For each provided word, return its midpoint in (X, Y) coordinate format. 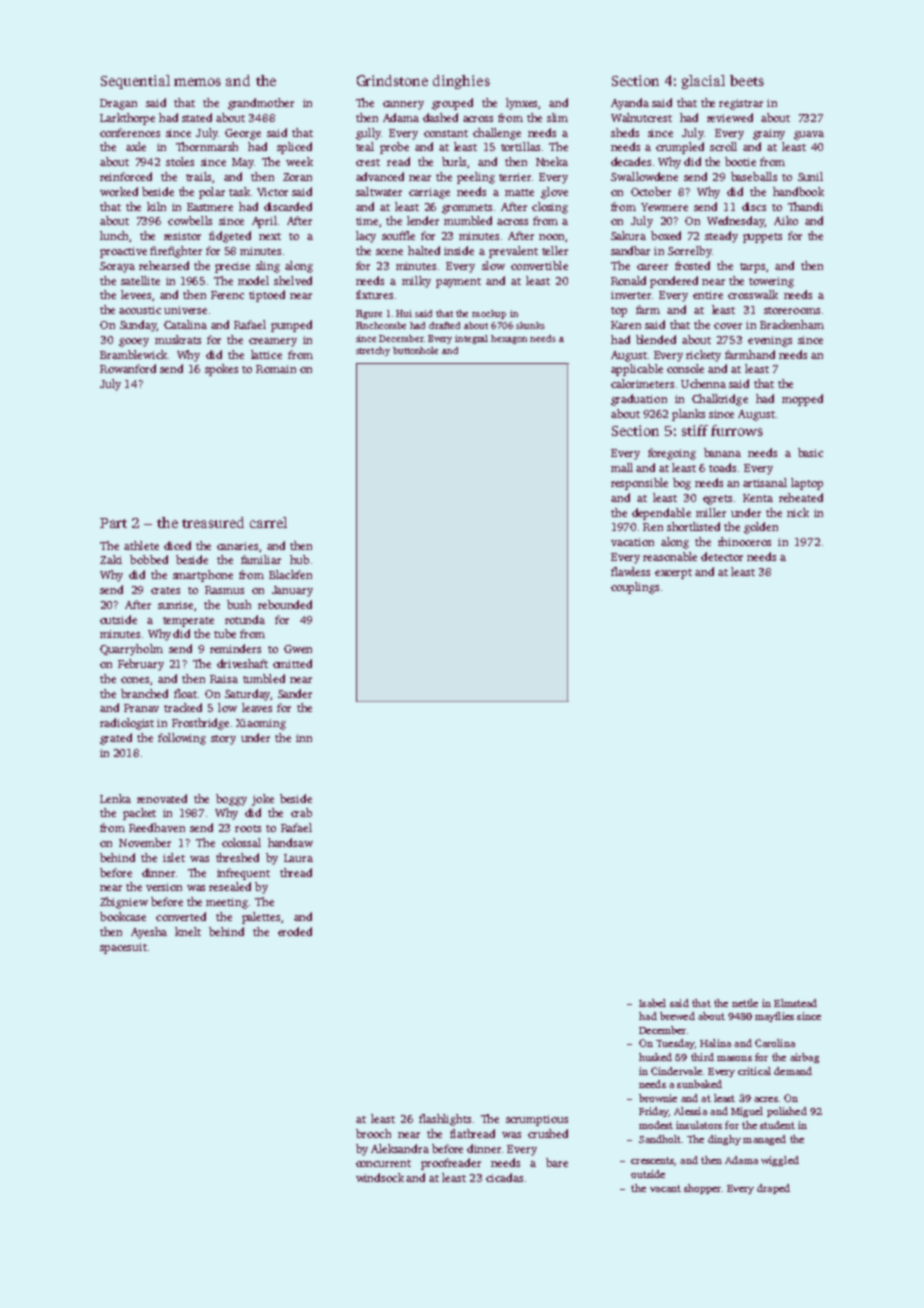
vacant (665, 1188)
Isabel (652, 1003)
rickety (703, 356)
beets (747, 80)
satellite (140, 280)
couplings (635, 588)
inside (459, 250)
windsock (380, 1177)
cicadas (504, 1177)
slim (557, 117)
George (243, 134)
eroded (295, 931)
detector (722, 556)
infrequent (243, 874)
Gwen (298, 649)
